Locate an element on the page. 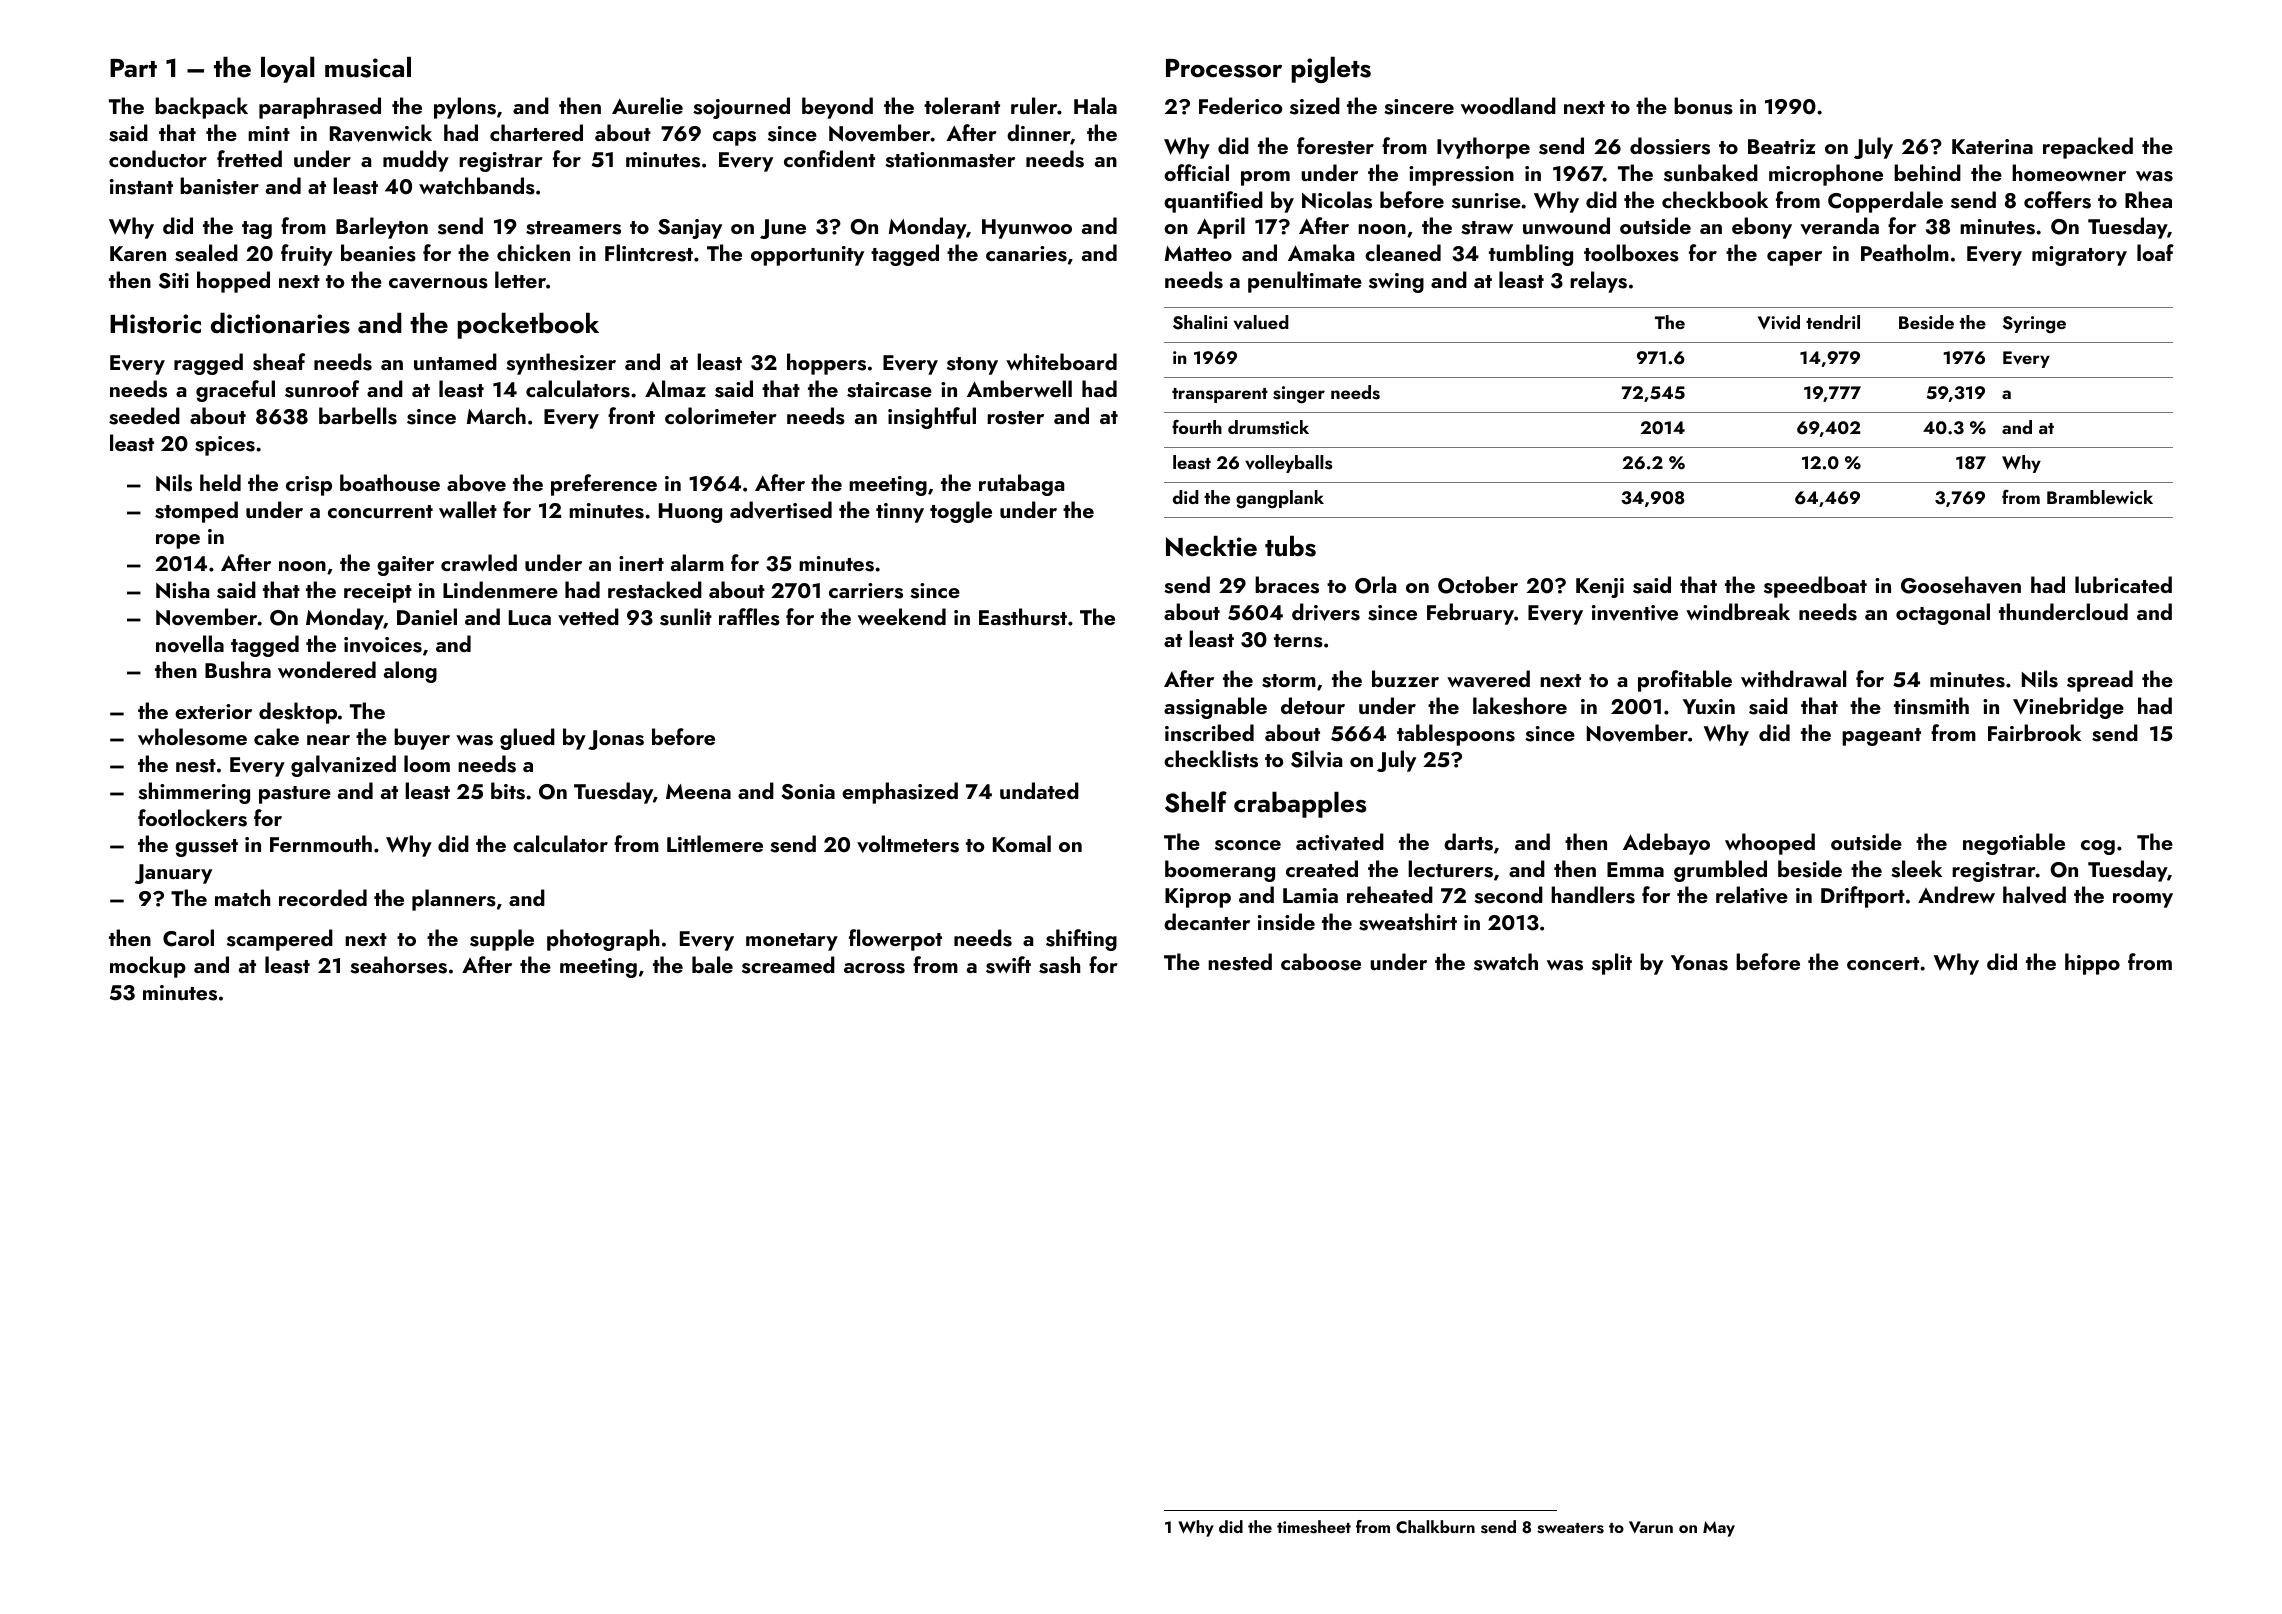 The width and height of the image is (2282, 1614). timesheet is located at coordinates (1314, 1527).
